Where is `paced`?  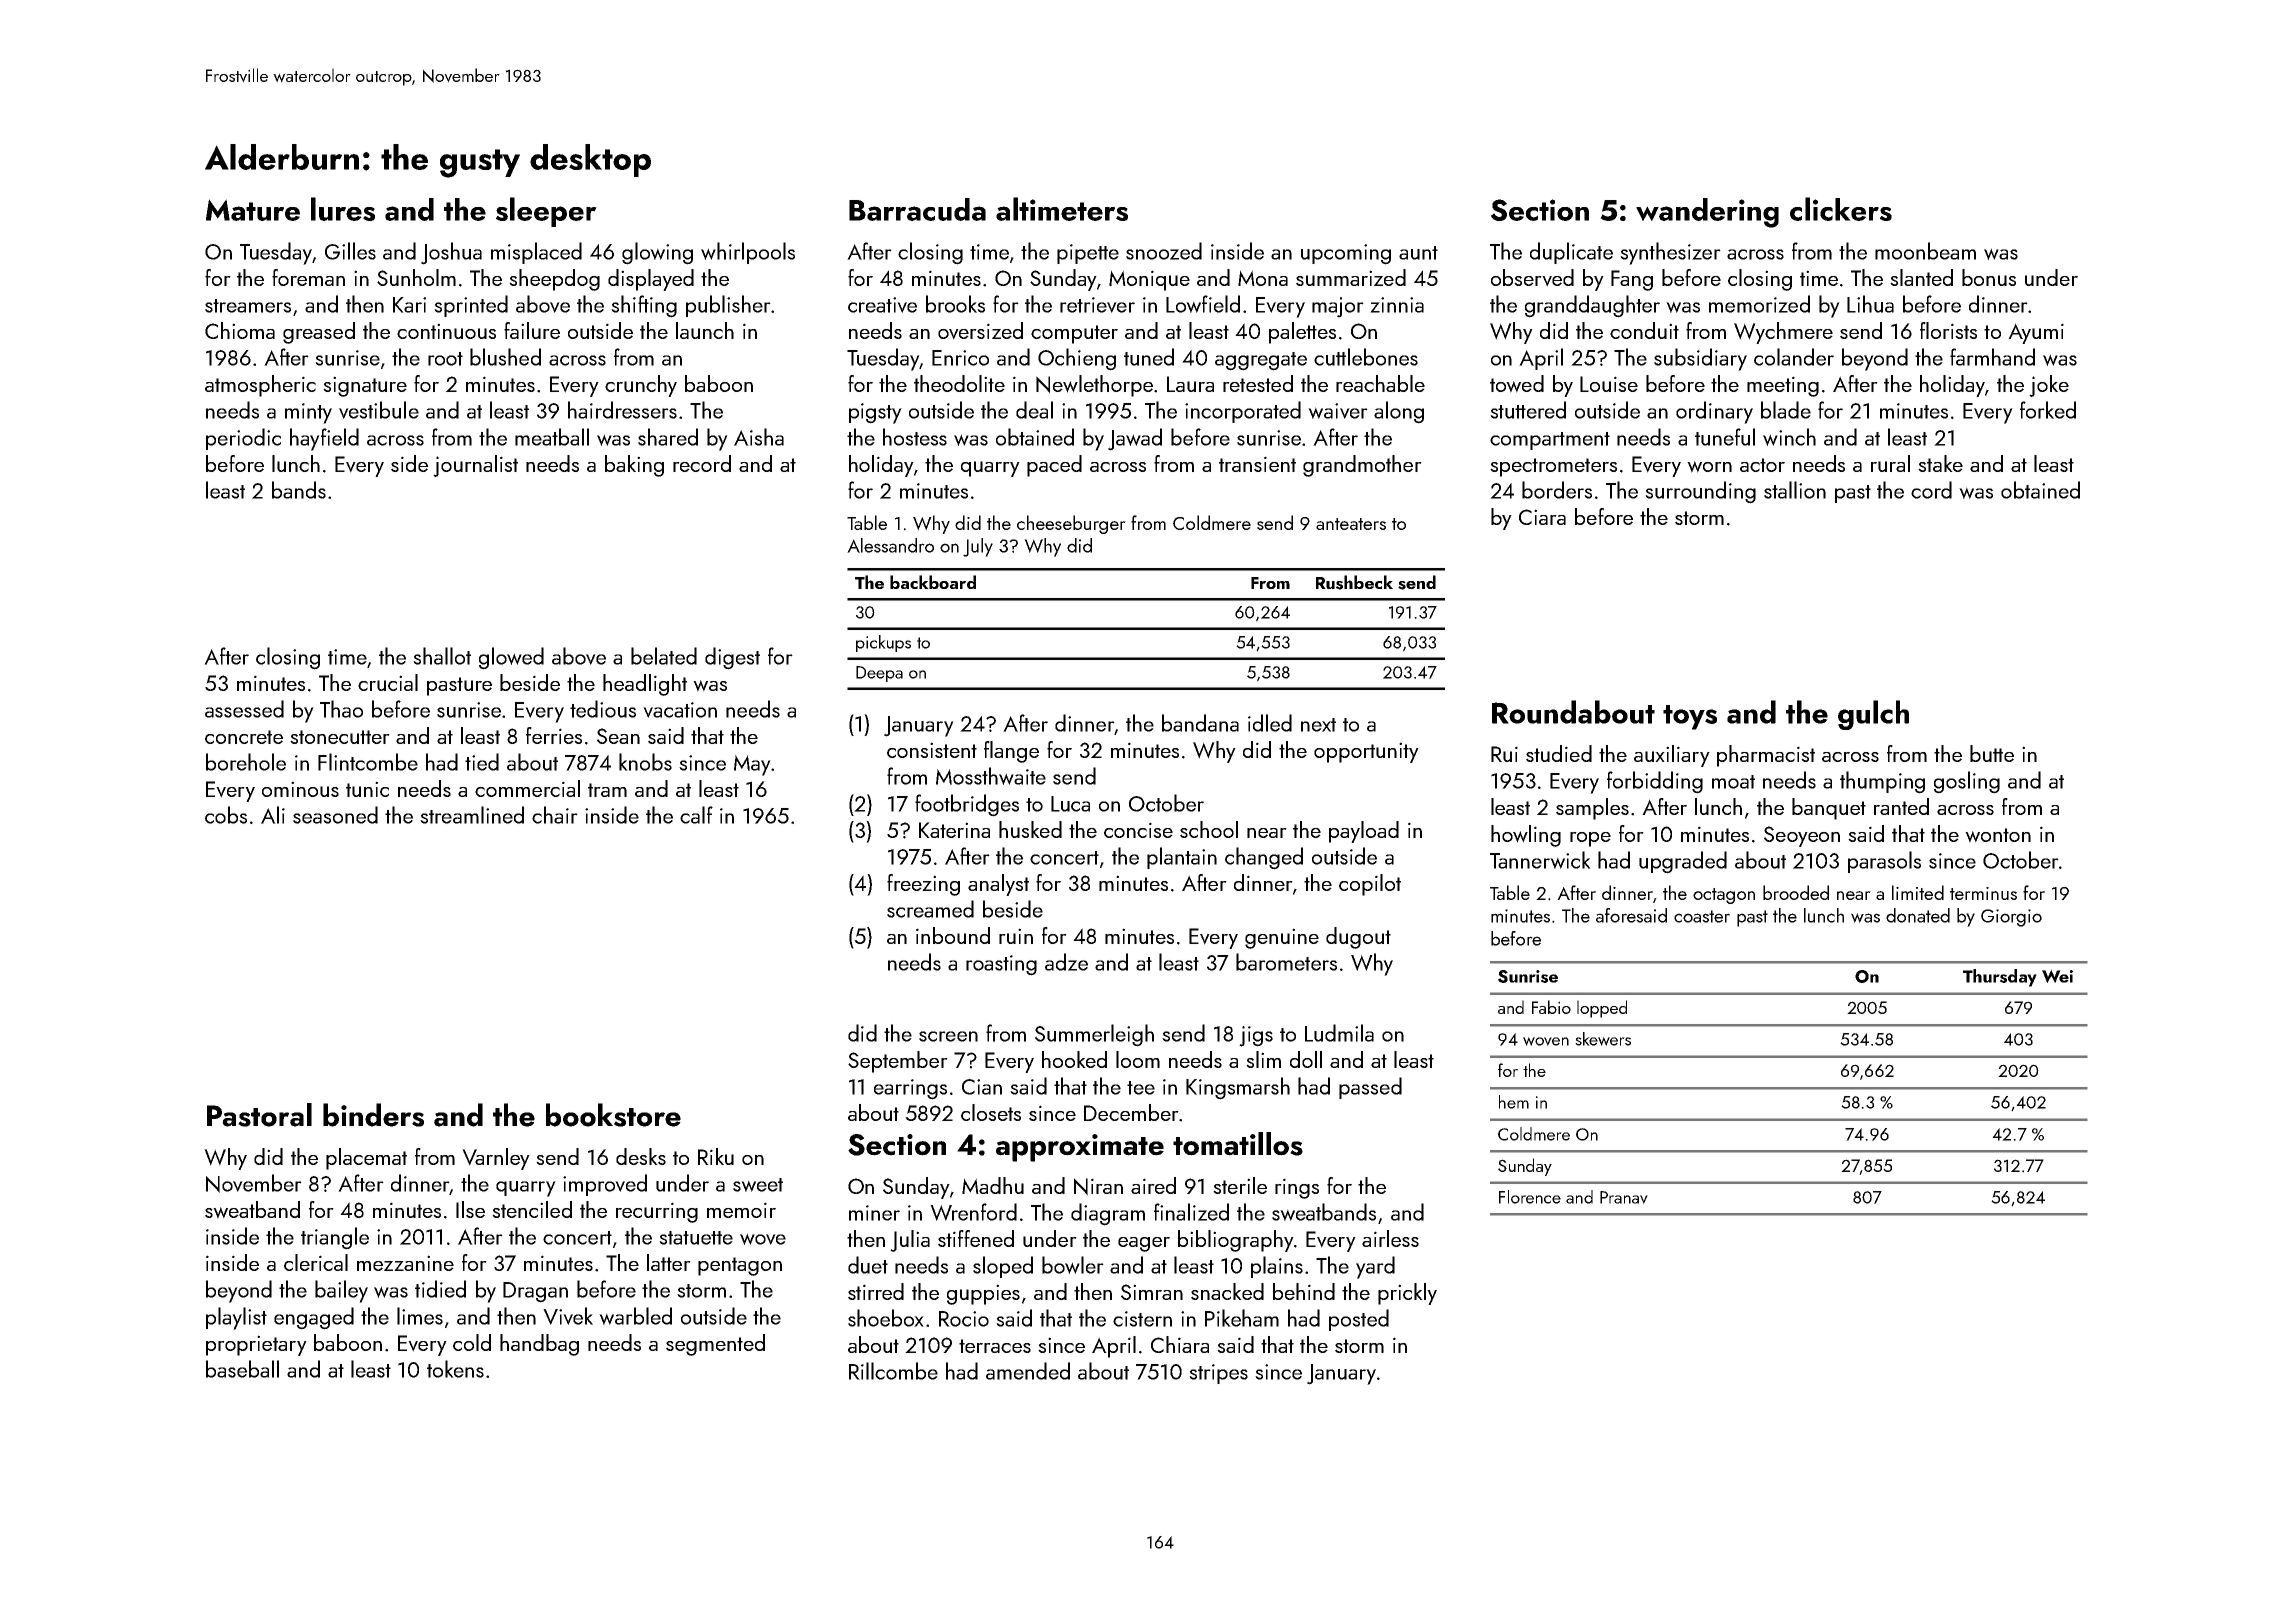
paced is located at coordinates (1054, 466).
